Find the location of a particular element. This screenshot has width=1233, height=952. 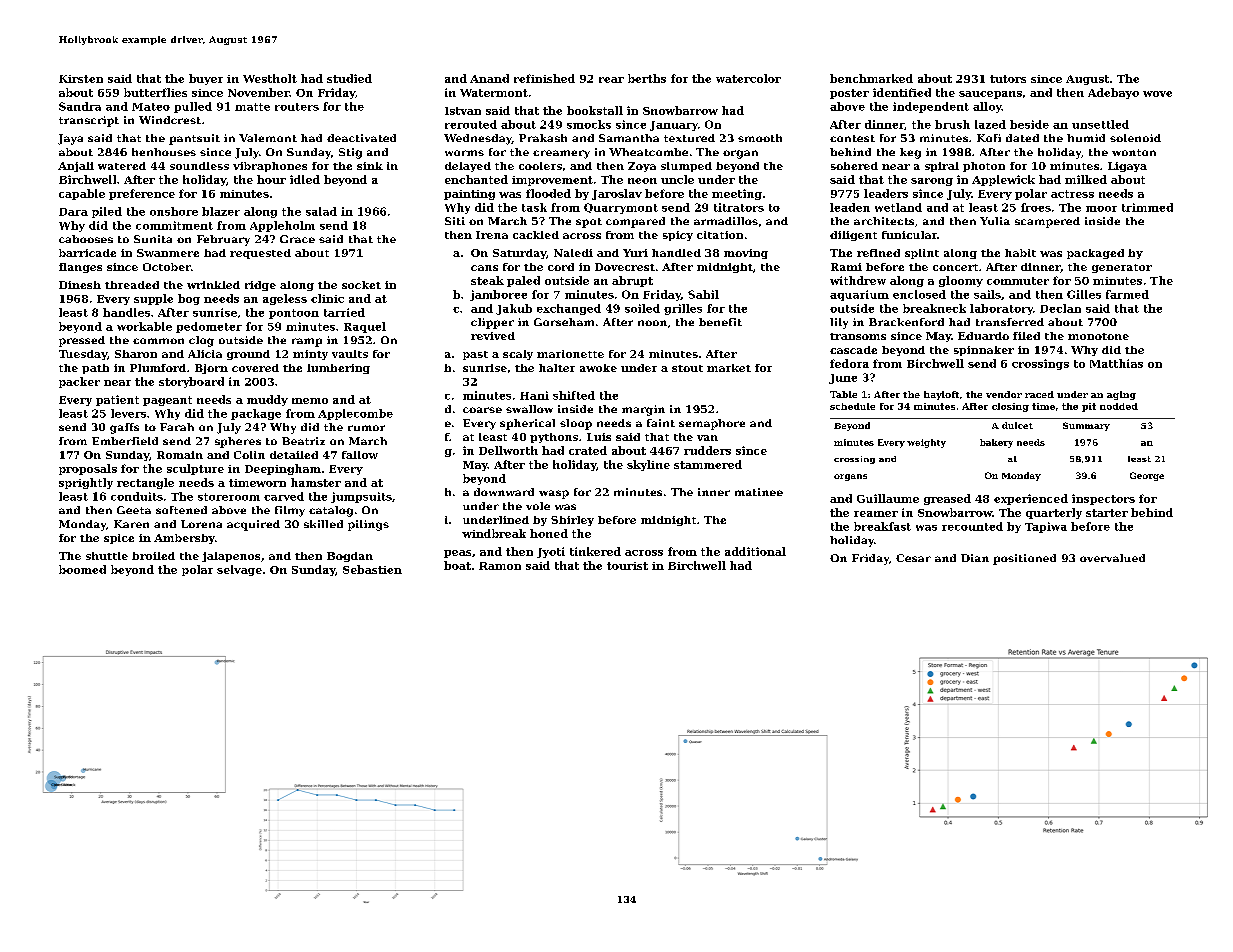

Summary is located at coordinates (1086, 426).
